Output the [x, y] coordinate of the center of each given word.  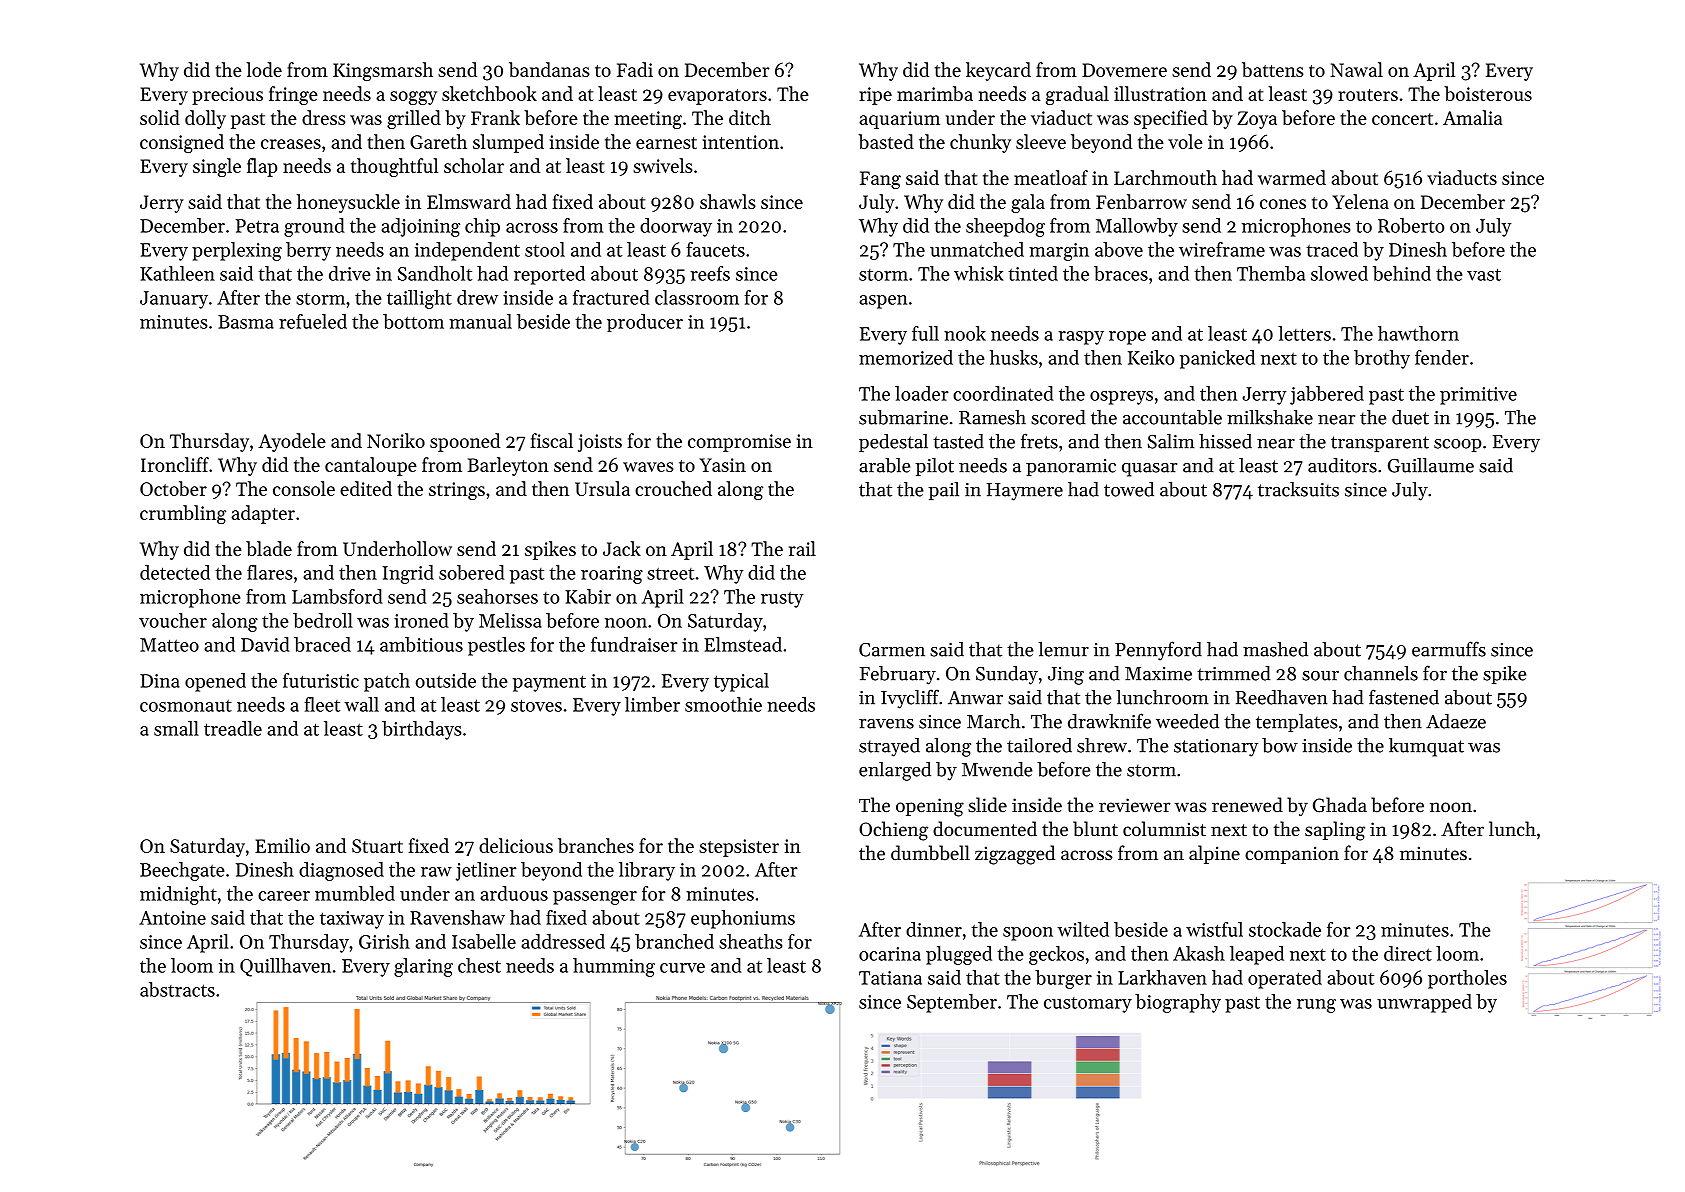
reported [549, 275]
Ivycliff [910, 699]
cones [1283, 204]
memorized [906, 357]
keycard [998, 71]
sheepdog [1005, 227]
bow [1280, 745]
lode [264, 69]
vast [1484, 274]
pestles [496, 646]
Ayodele [292, 442]
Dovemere [1124, 70]
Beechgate [182, 871]
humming [614, 967]
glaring [423, 967]
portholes [1467, 979]
